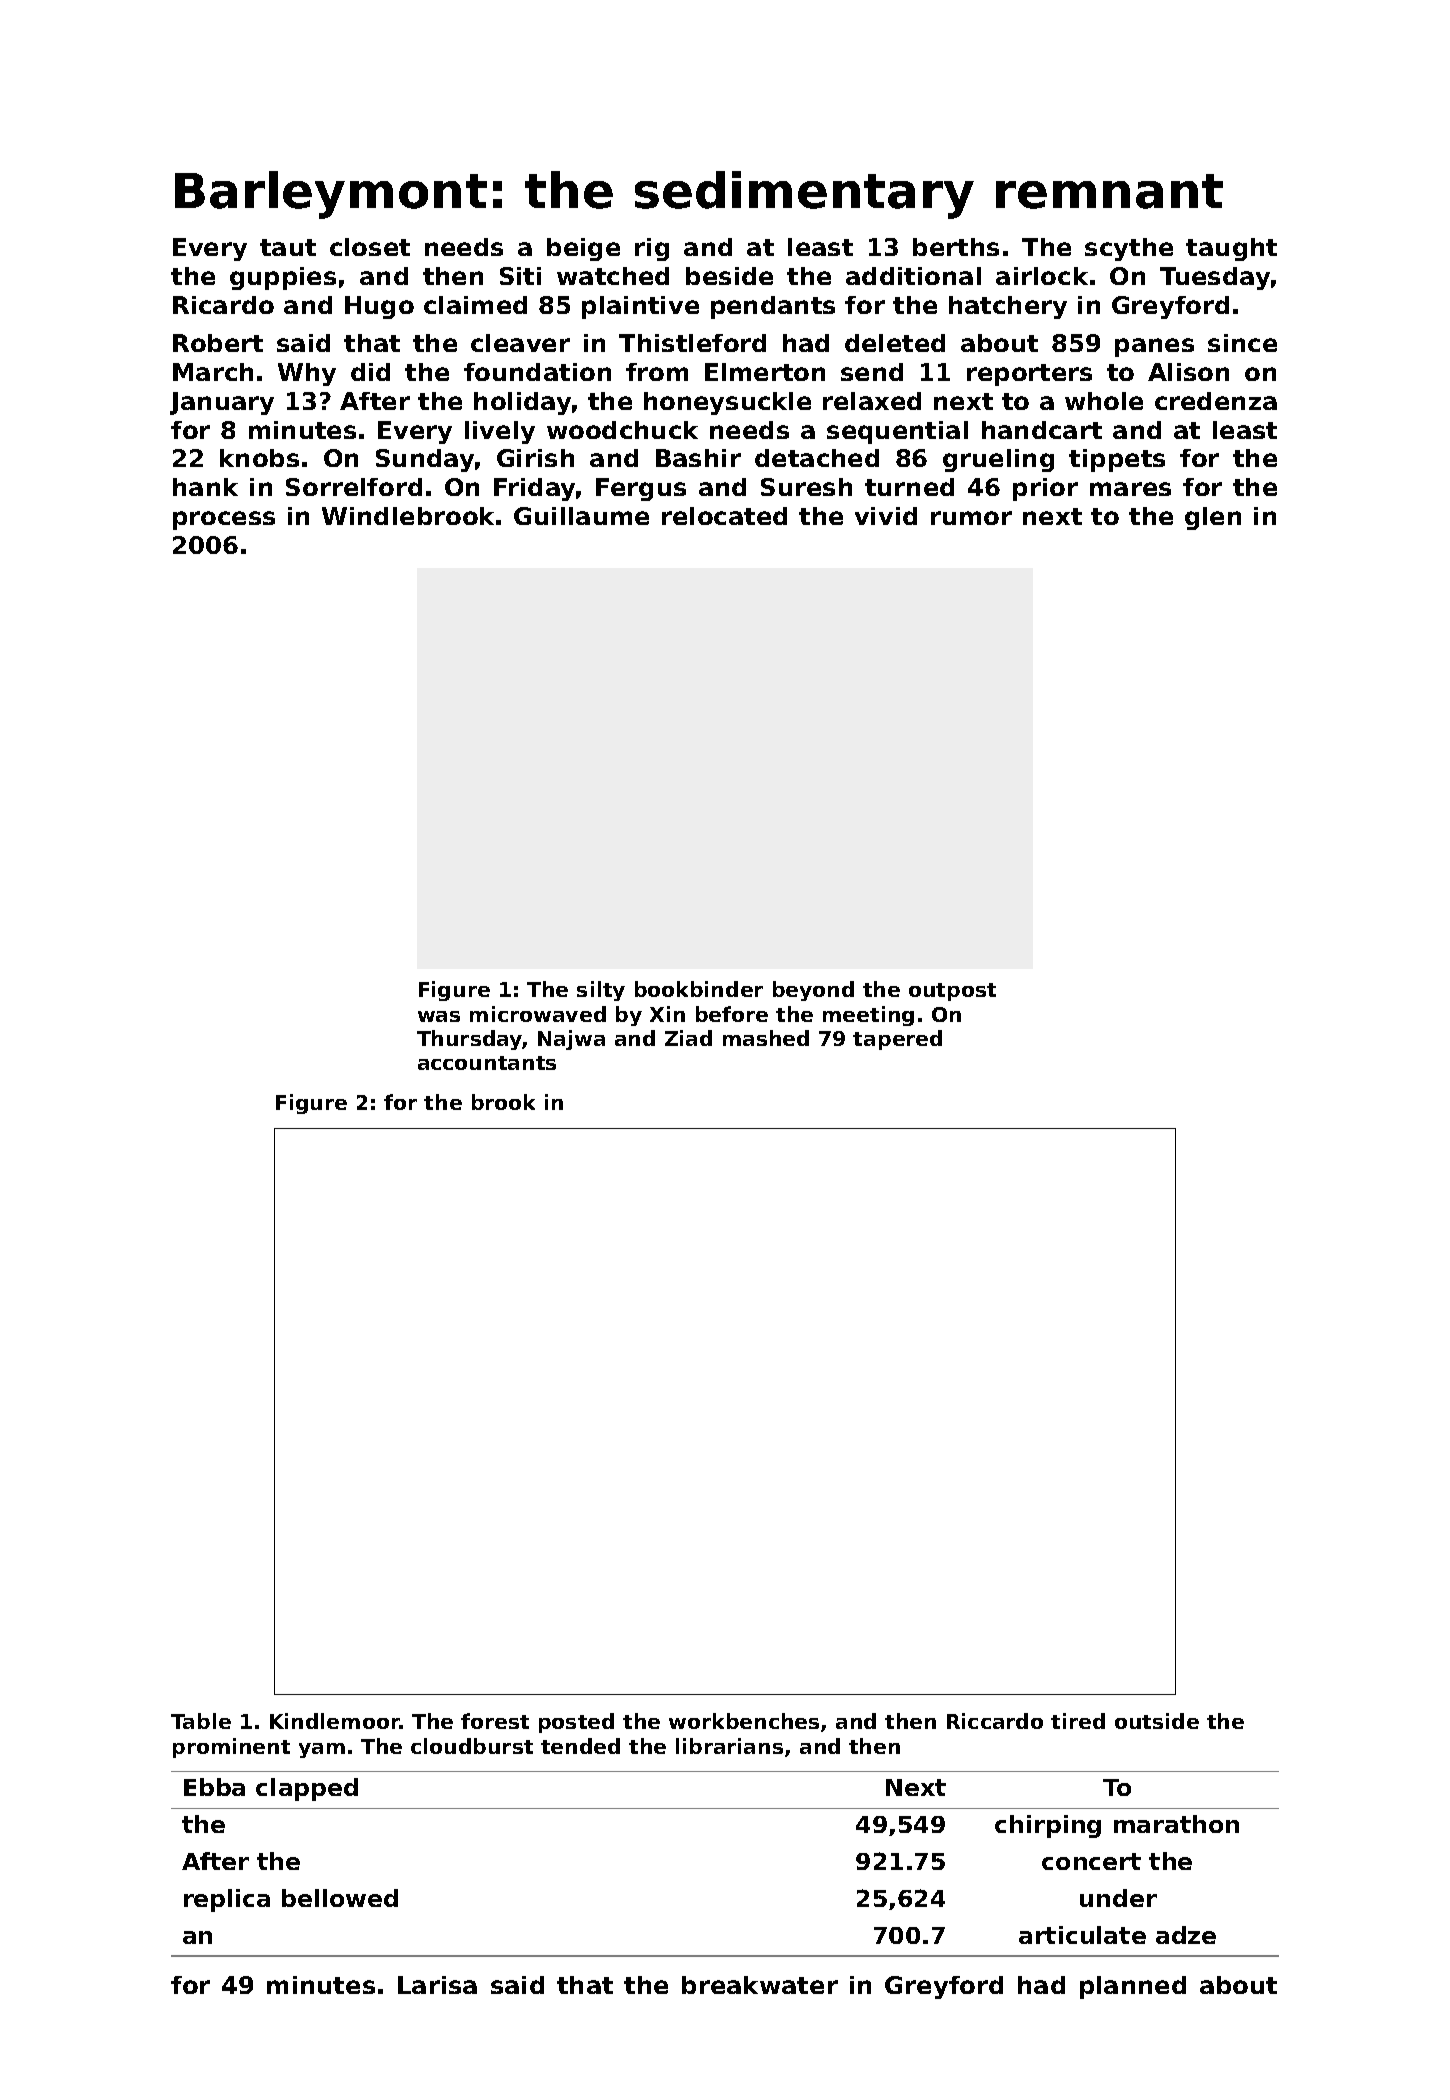  What do you see at coordinates (571, 1040) in the document?
I see `Najwa` at bounding box center [571, 1040].
